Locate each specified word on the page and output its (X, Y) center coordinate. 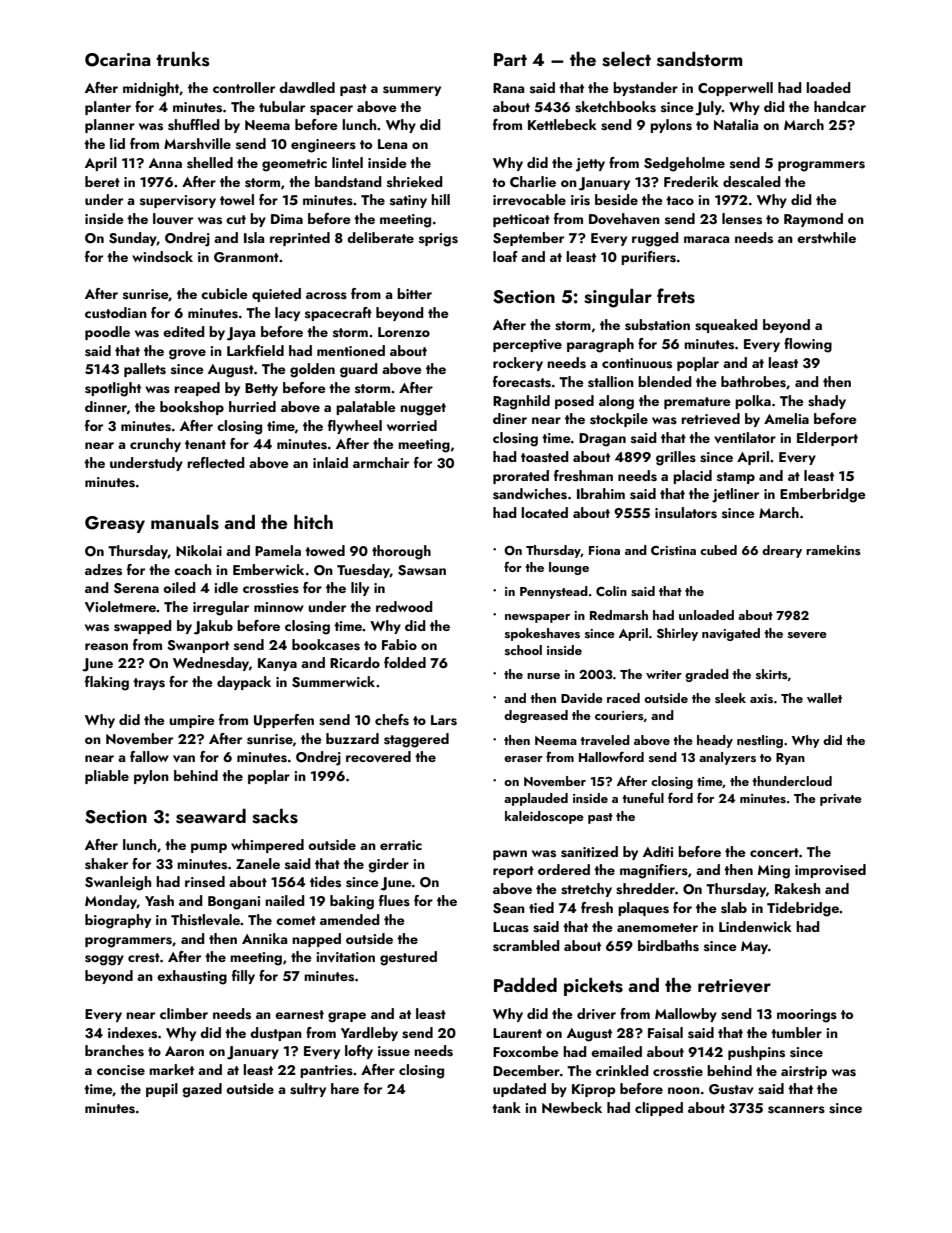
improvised (830, 871)
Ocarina (118, 60)
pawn (510, 855)
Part (510, 59)
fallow (149, 756)
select (626, 59)
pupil (162, 1090)
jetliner (735, 495)
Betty (261, 389)
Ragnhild (521, 402)
